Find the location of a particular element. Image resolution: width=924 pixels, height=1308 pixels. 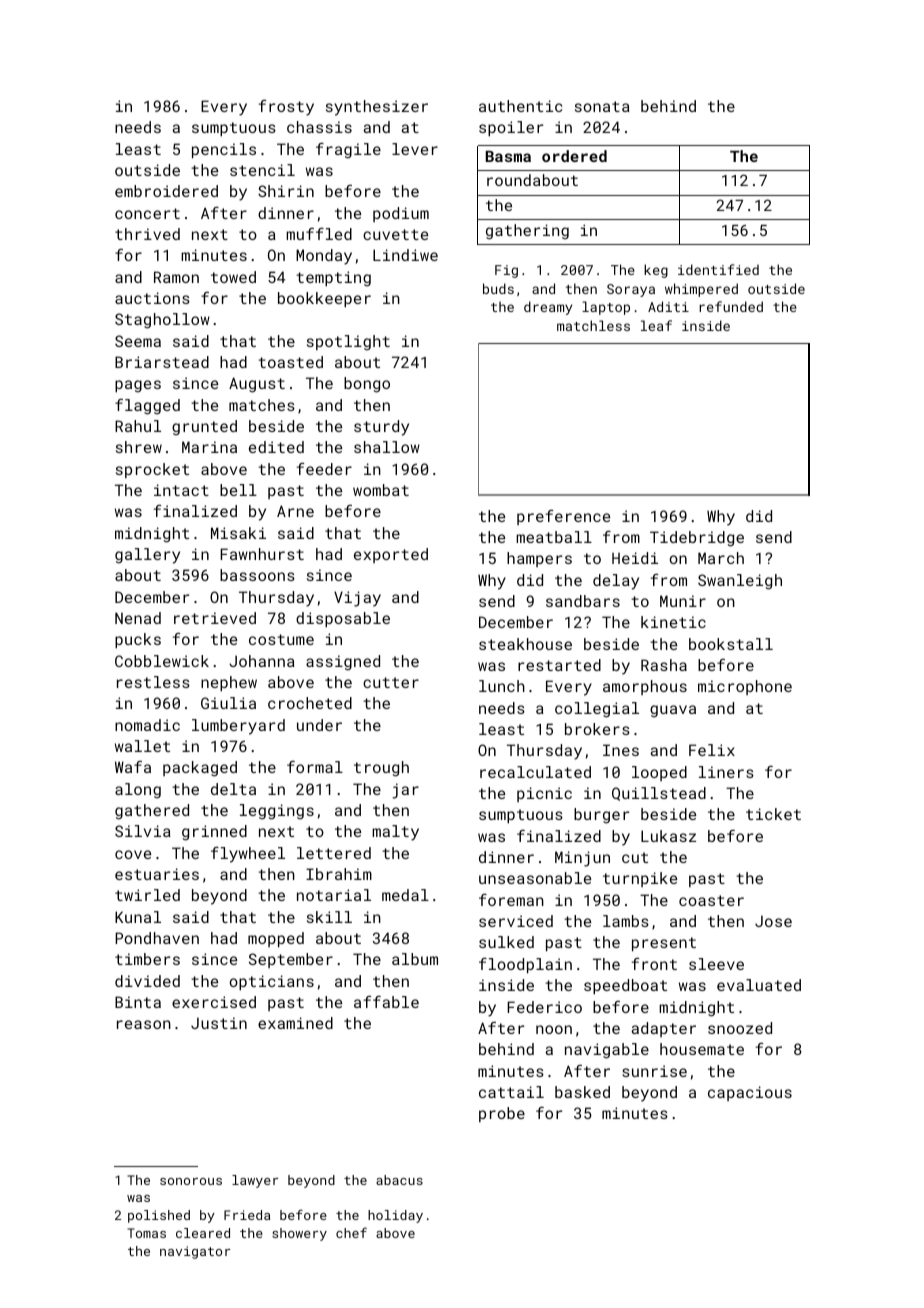

Basma is located at coordinates (508, 156).
